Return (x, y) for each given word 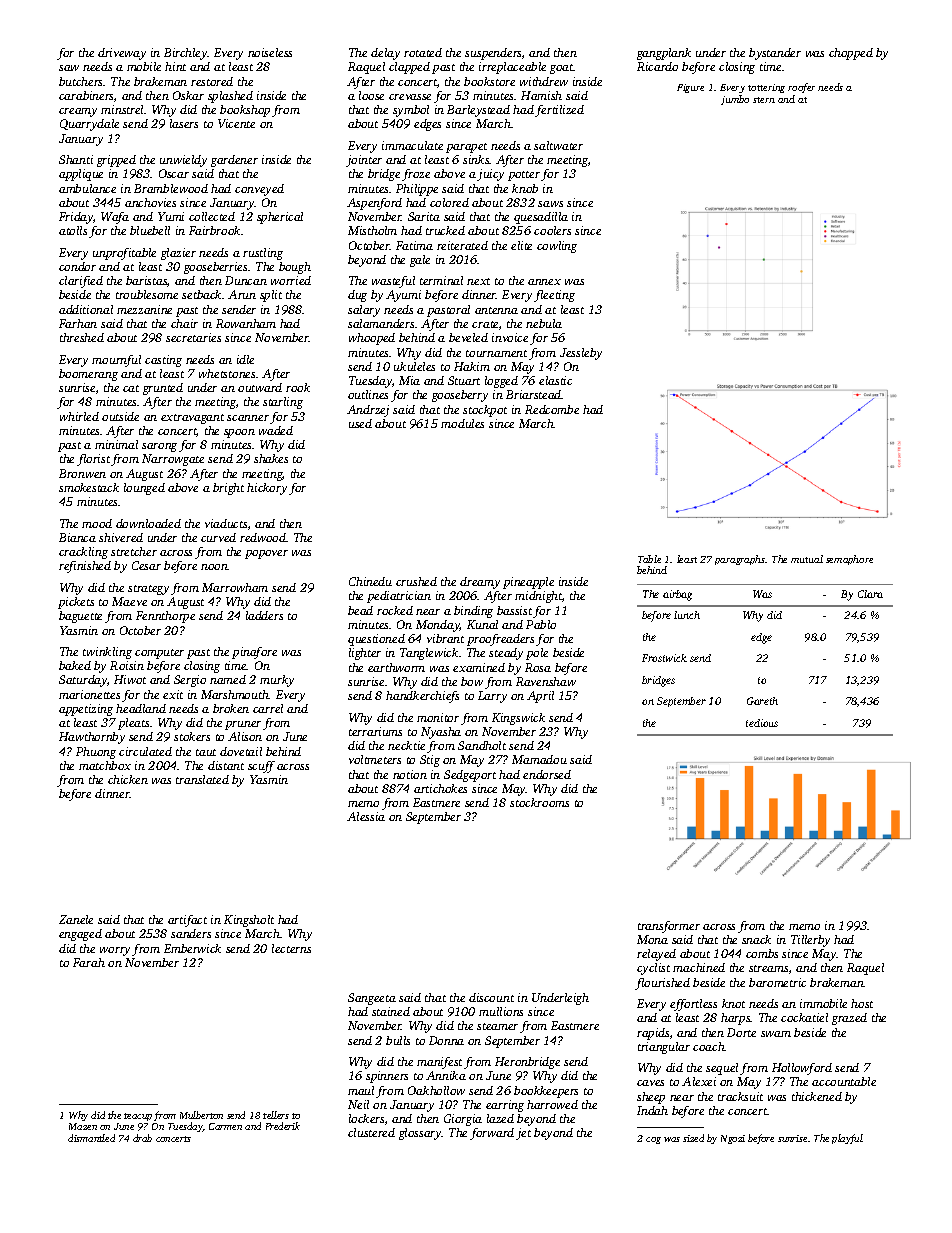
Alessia (366, 816)
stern (764, 100)
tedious (762, 723)
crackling (83, 553)
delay (385, 54)
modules (462, 423)
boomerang (88, 375)
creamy (78, 112)
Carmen (225, 1126)
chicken (128, 779)
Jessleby (581, 354)
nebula (544, 323)
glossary (420, 1134)
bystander (775, 54)
